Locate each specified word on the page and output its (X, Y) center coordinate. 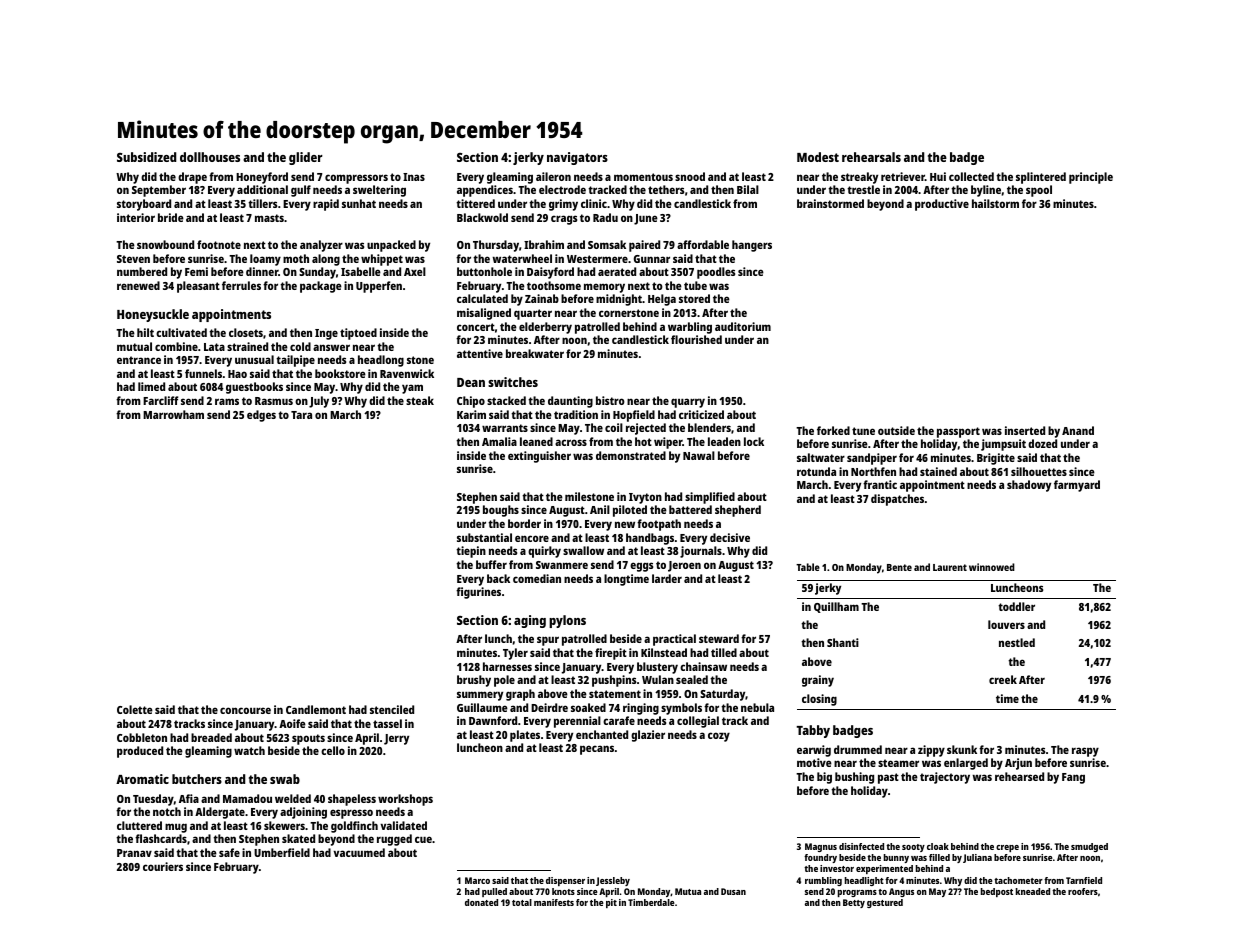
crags (564, 220)
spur (548, 641)
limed (151, 386)
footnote (219, 244)
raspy (1085, 752)
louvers (1006, 624)
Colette (135, 709)
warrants (505, 428)
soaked (588, 707)
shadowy (1029, 486)
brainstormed (830, 203)
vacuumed (359, 852)
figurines (478, 593)
